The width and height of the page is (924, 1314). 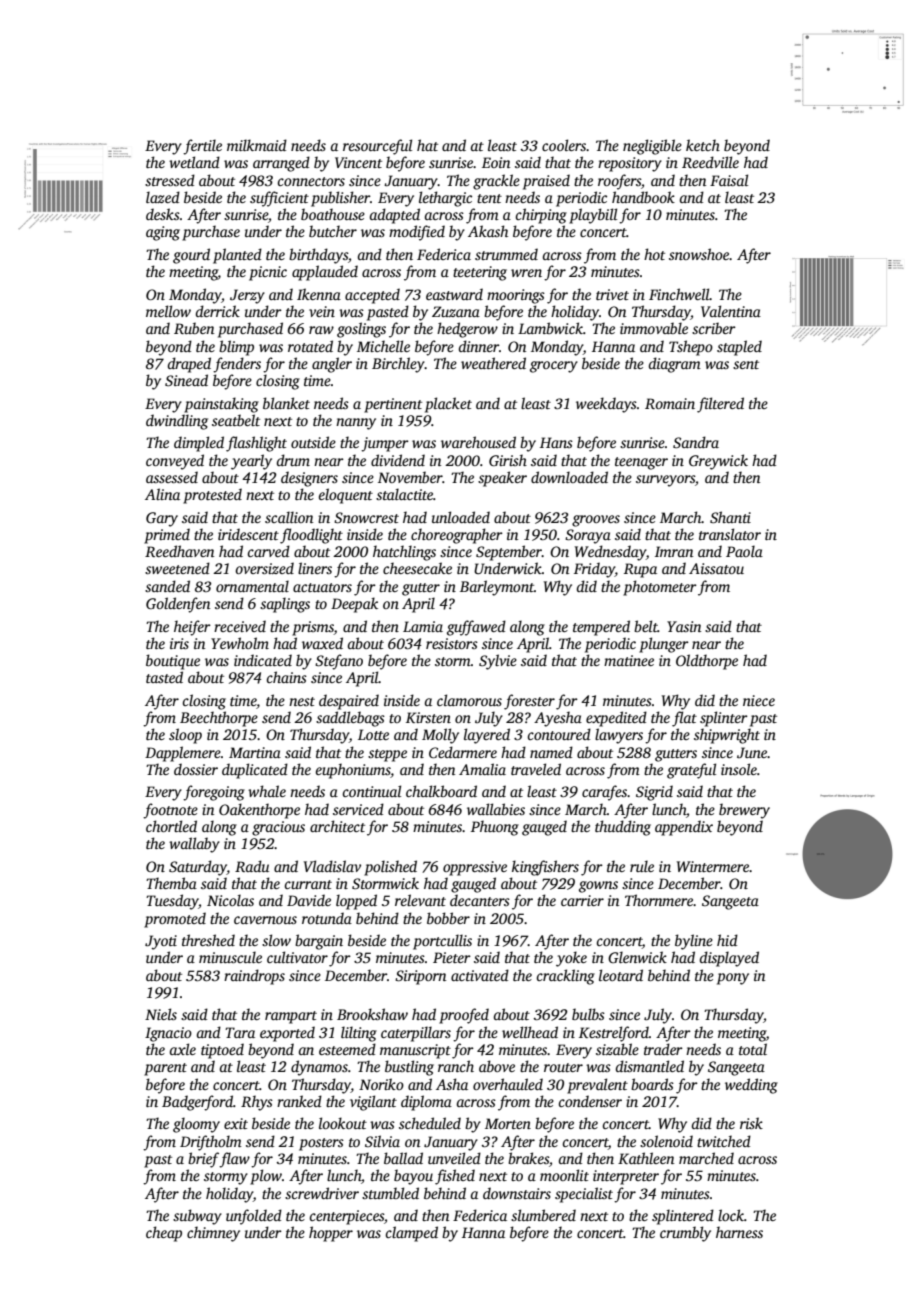 What do you see at coordinates (372, 296) in the page?
I see `accepted` at bounding box center [372, 296].
